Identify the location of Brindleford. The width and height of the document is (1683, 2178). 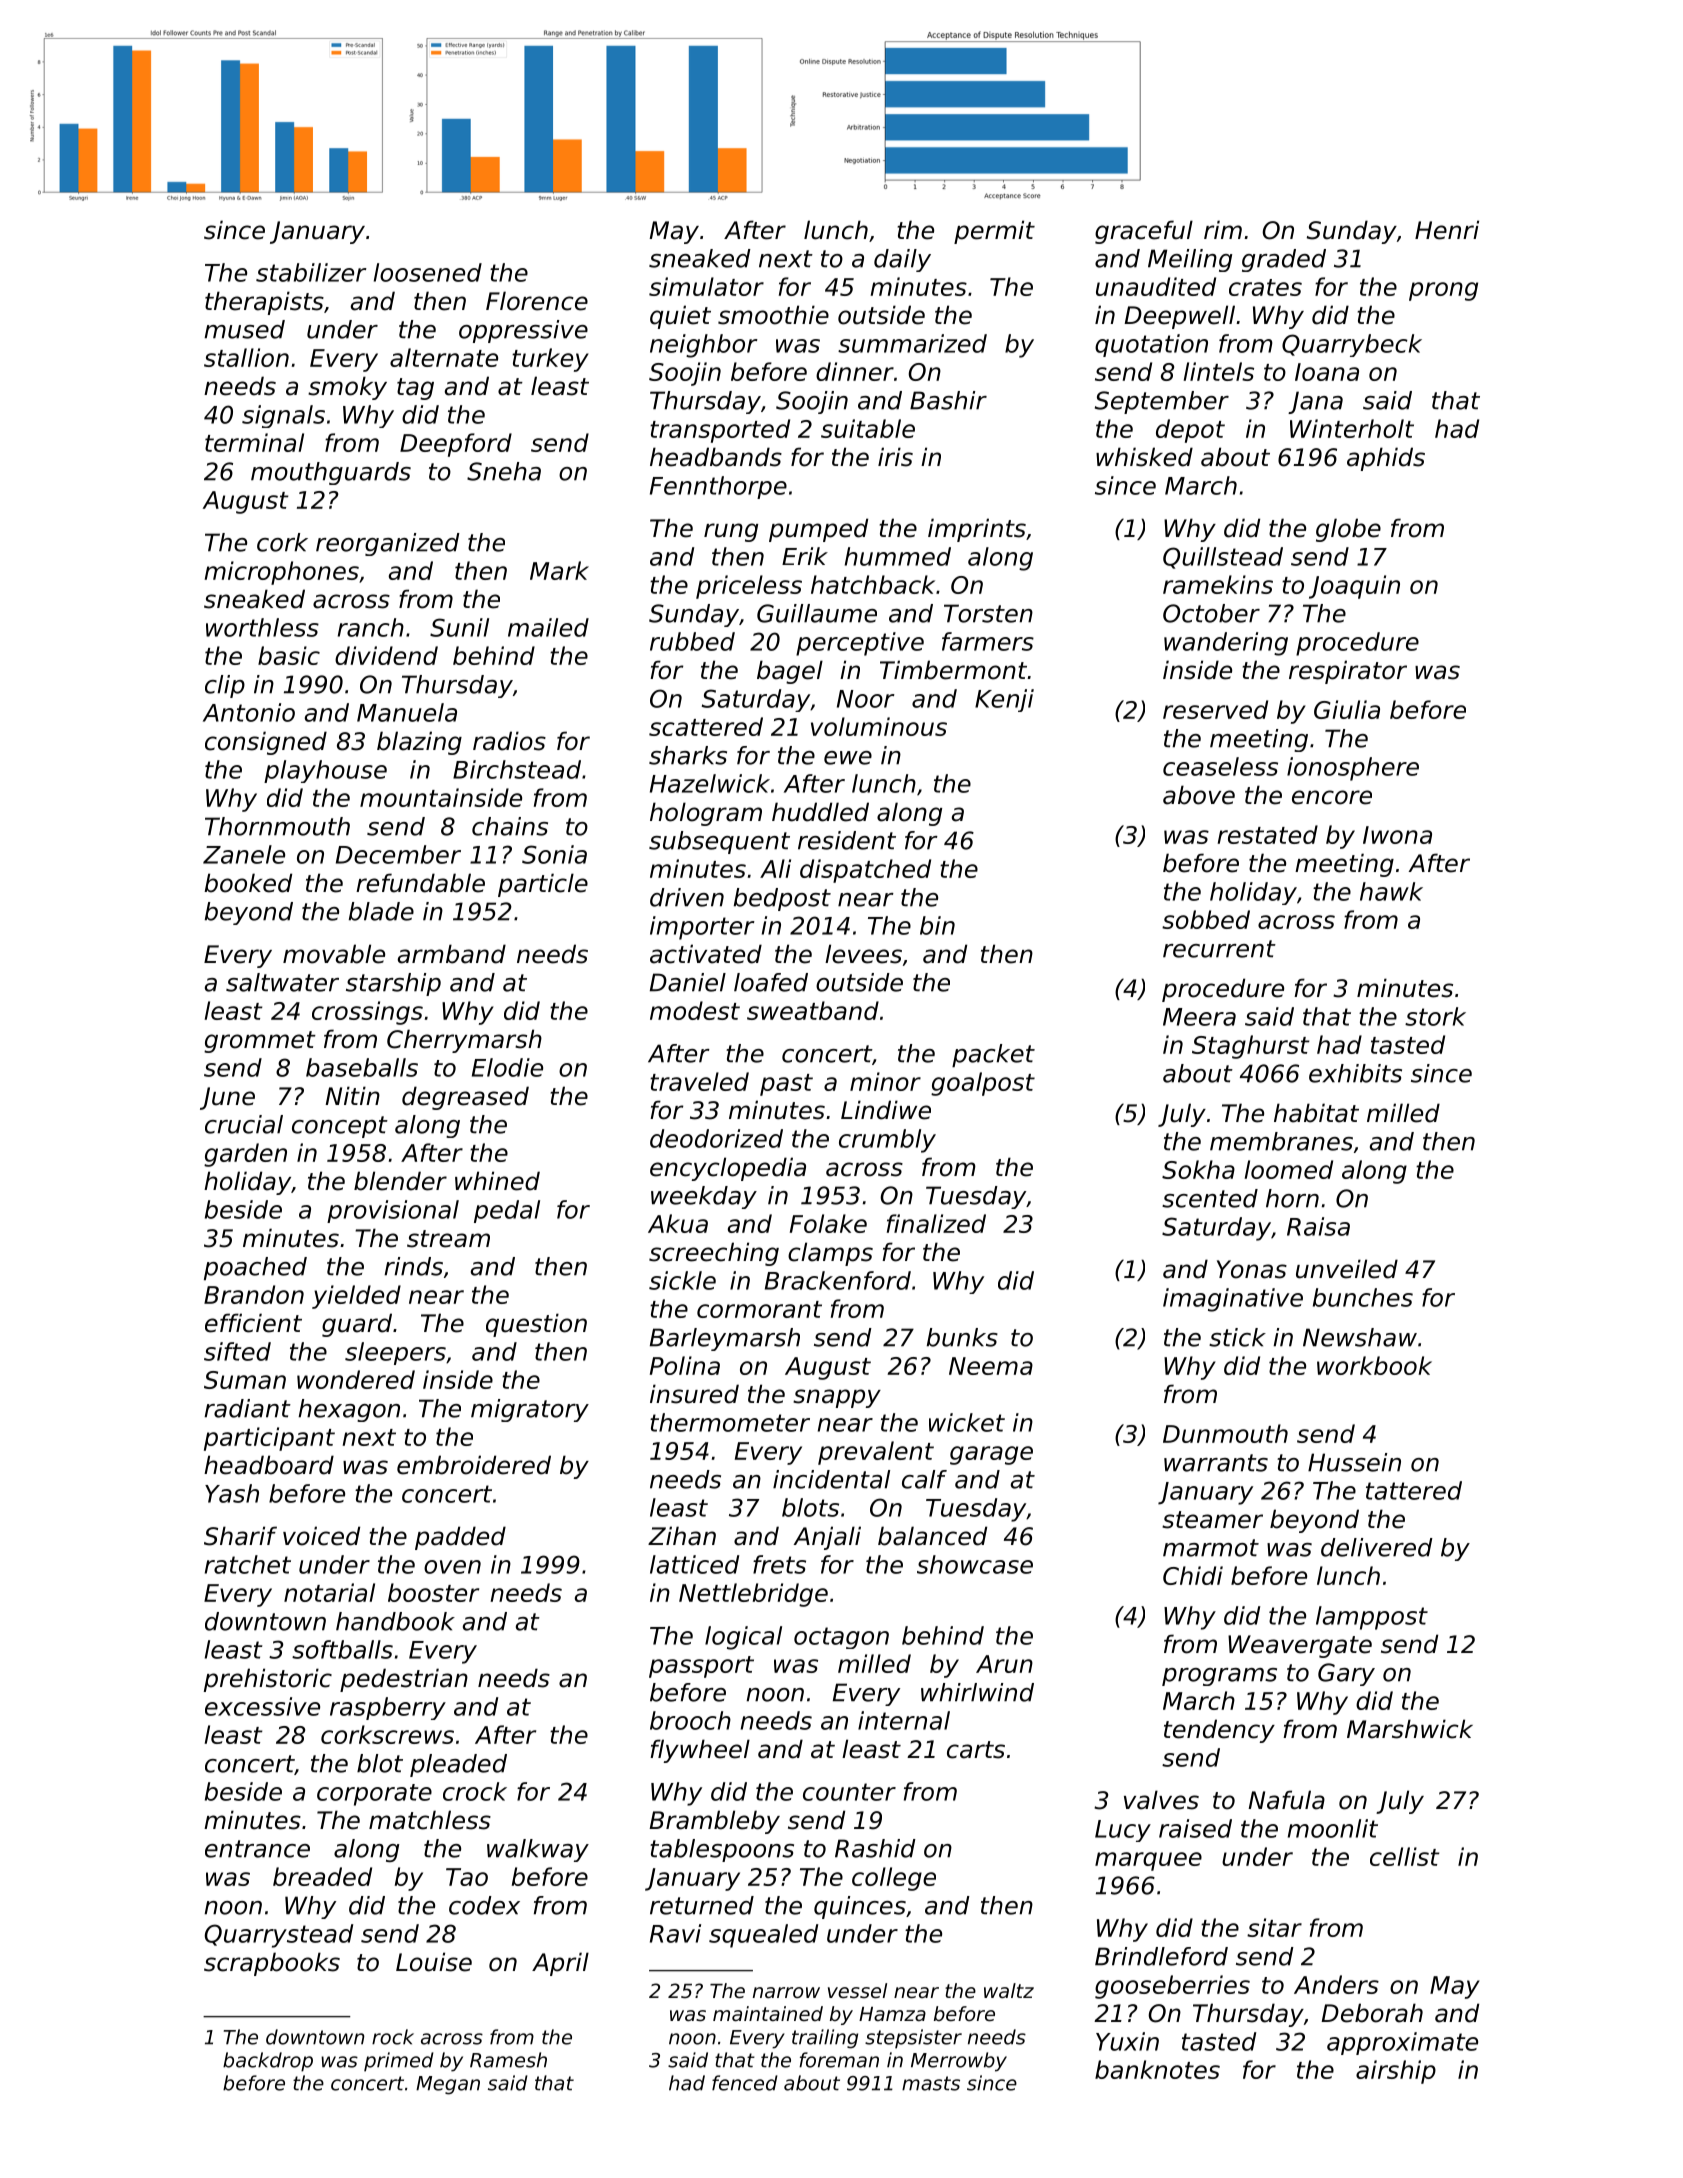
(1161, 1956).
